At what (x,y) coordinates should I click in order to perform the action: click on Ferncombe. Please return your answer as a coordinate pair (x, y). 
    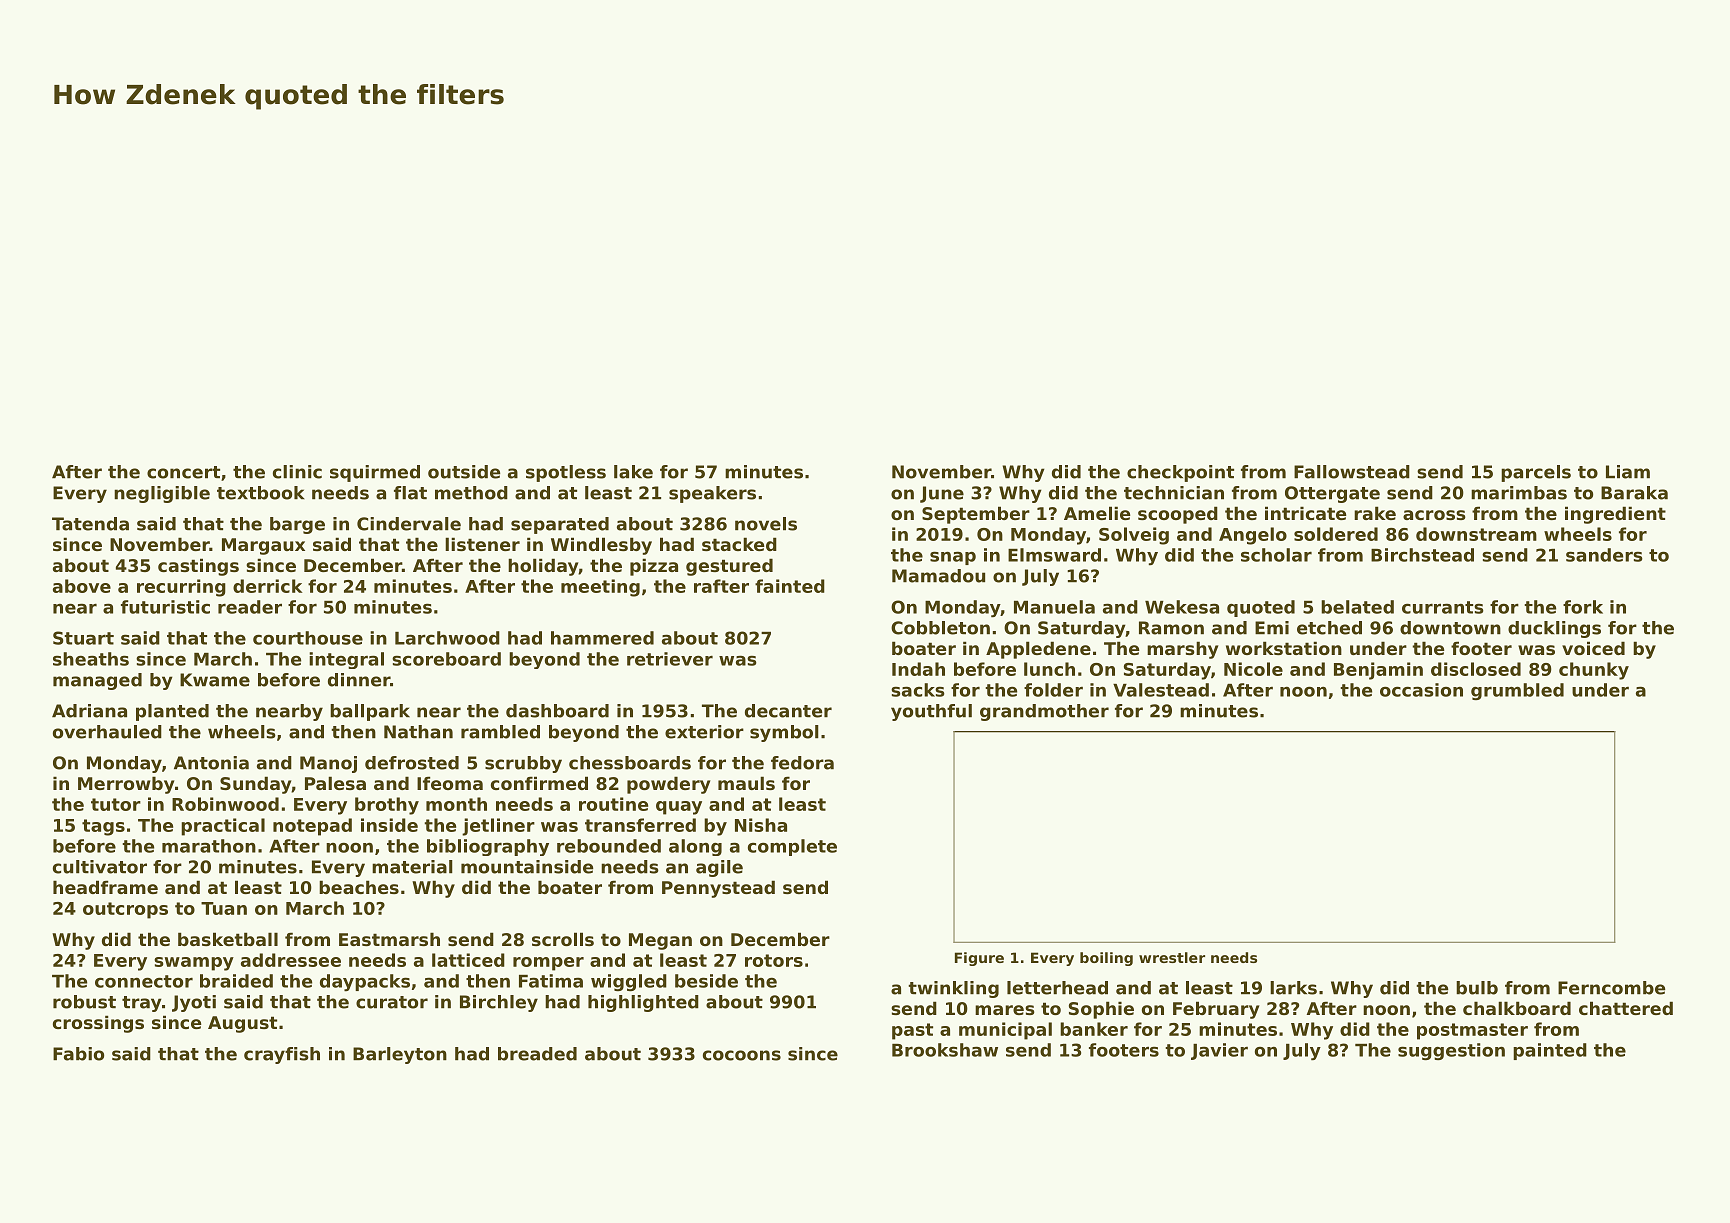
    Looking at the image, I should click on (1611, 988).
